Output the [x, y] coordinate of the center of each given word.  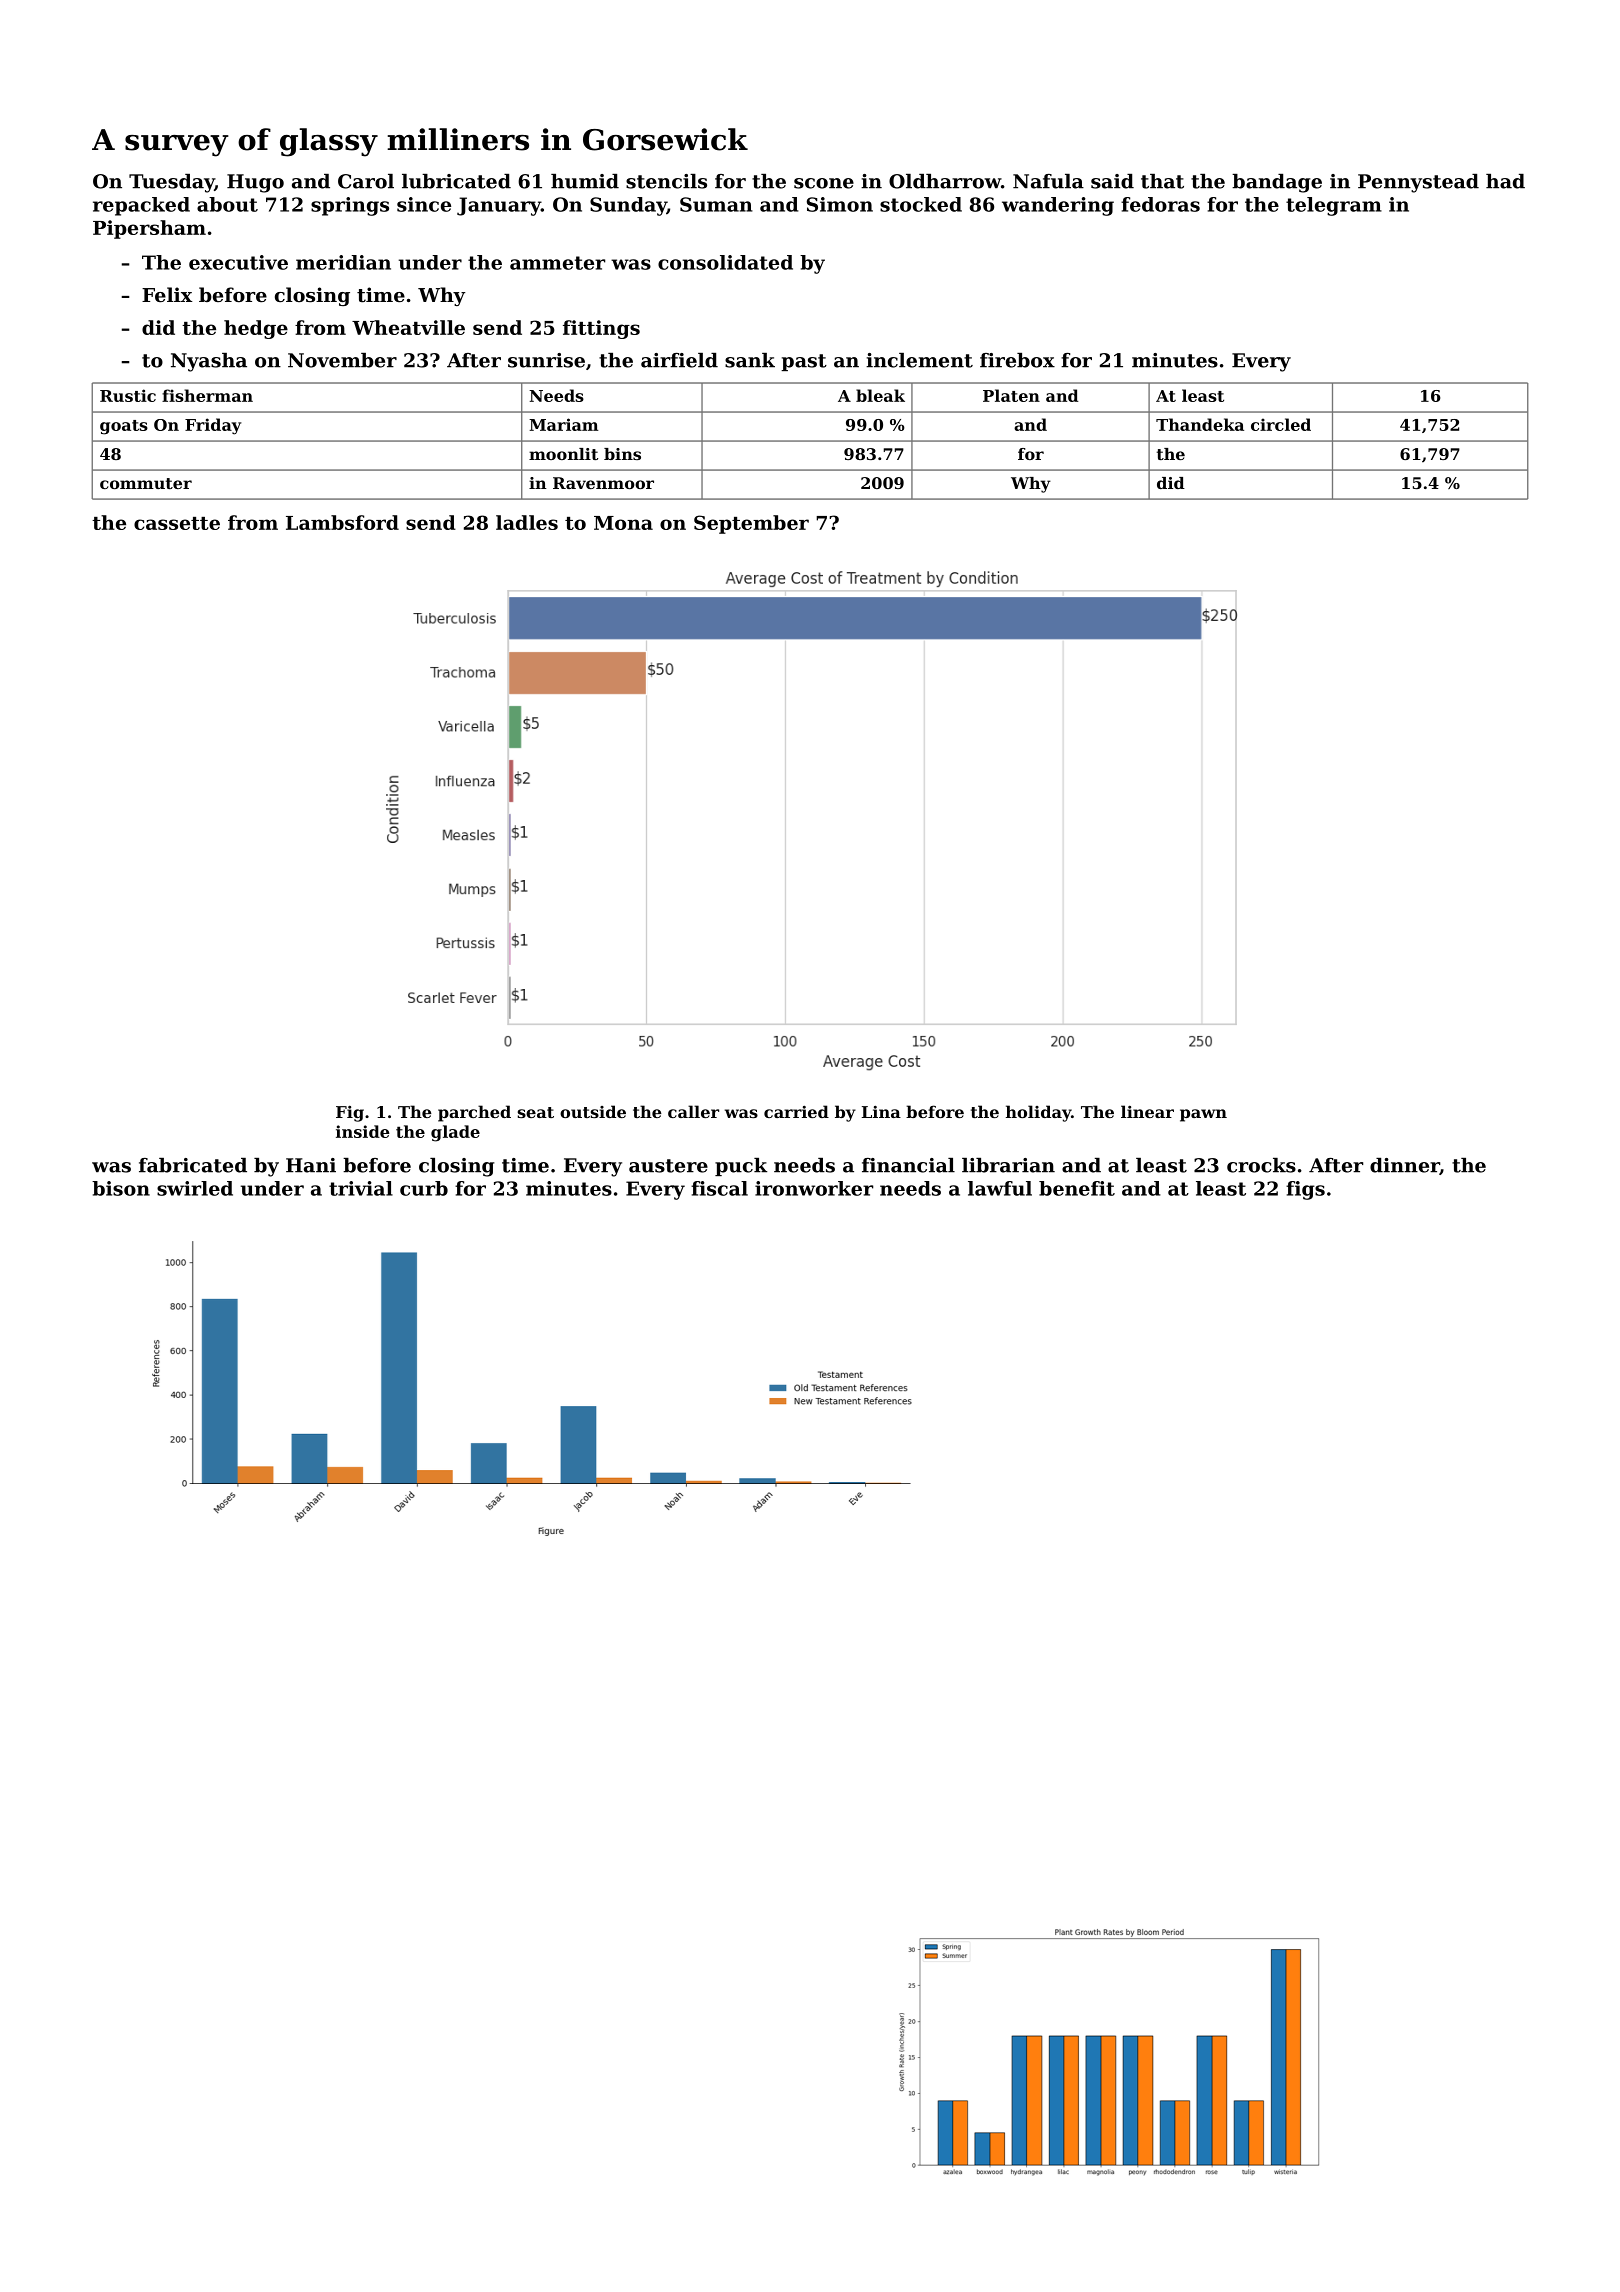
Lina [881, 1112]
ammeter [557, 263]
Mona [623, 523]
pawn [1203, 1115]
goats [124, 427]
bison [121, 1188]
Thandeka [1200, 424]
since [424, 204]
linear [1147, 1111]
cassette [177, 523]
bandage [1277, 183]
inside [363, 1131]
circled [1281, 424]
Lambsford [342, 522]
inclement [919, 360]
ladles [527, 522]
